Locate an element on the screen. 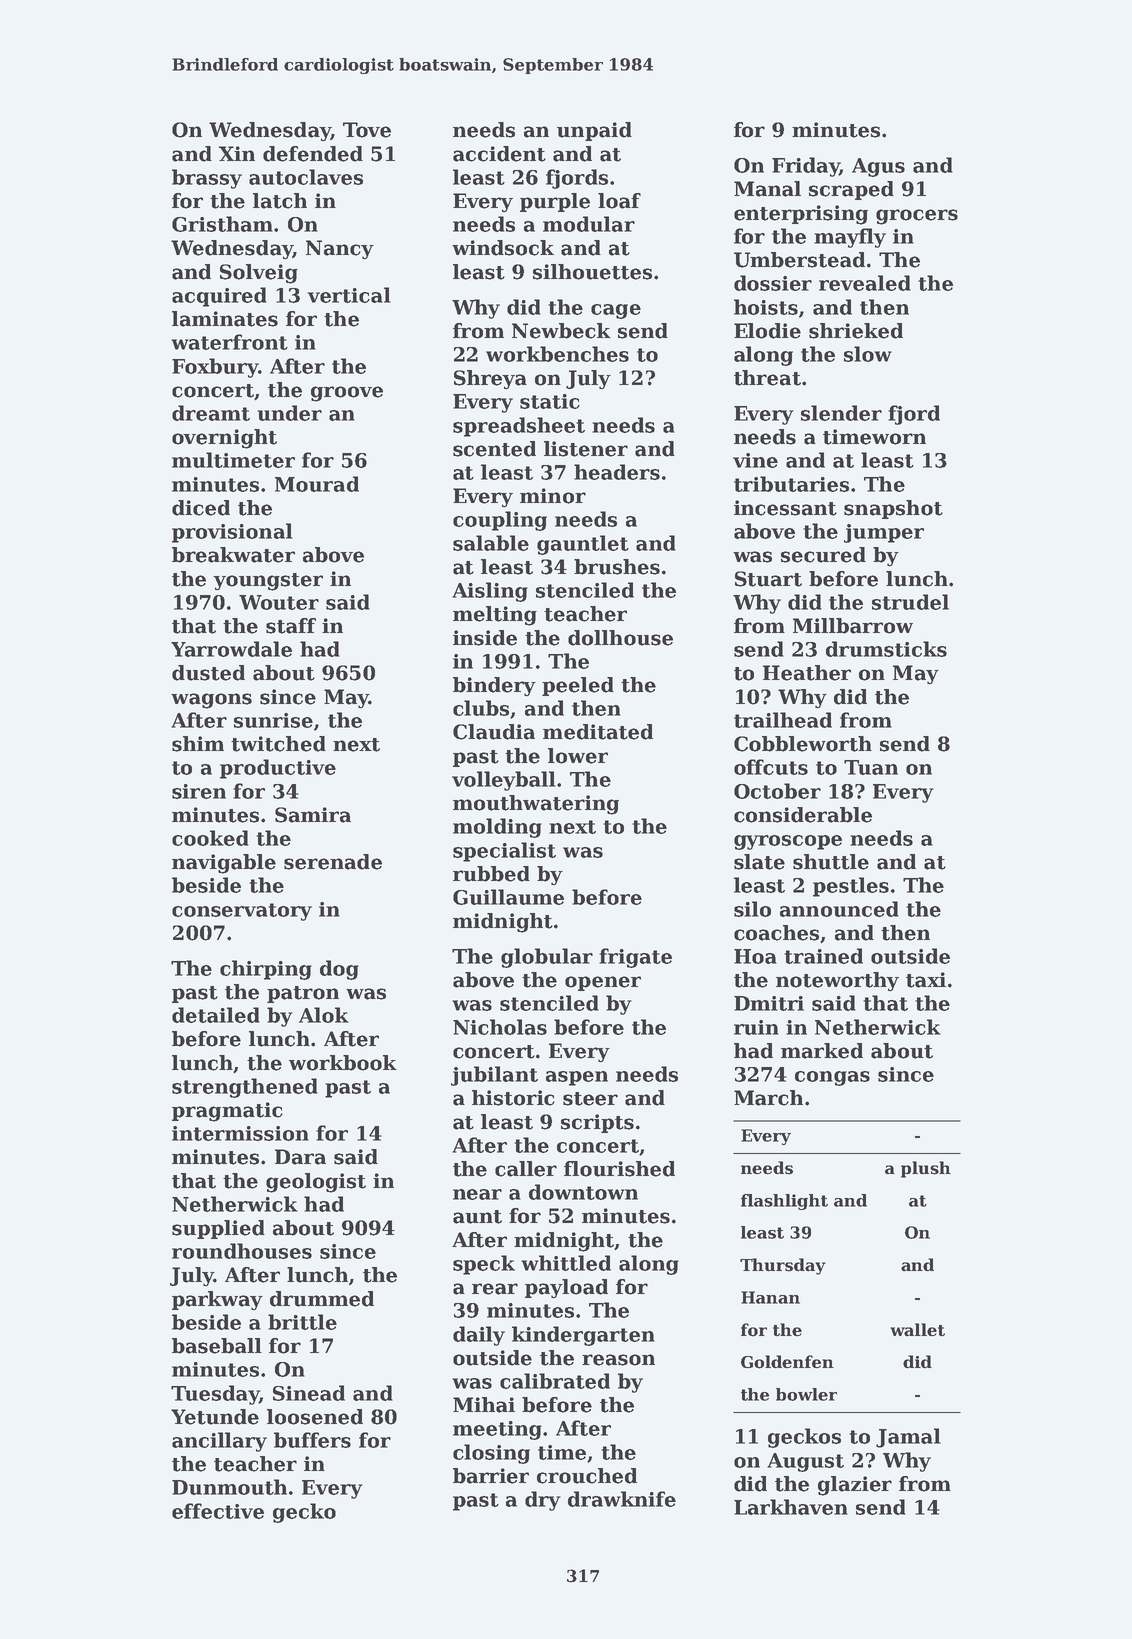  Sinead is located at coordinates (309, 1393).
